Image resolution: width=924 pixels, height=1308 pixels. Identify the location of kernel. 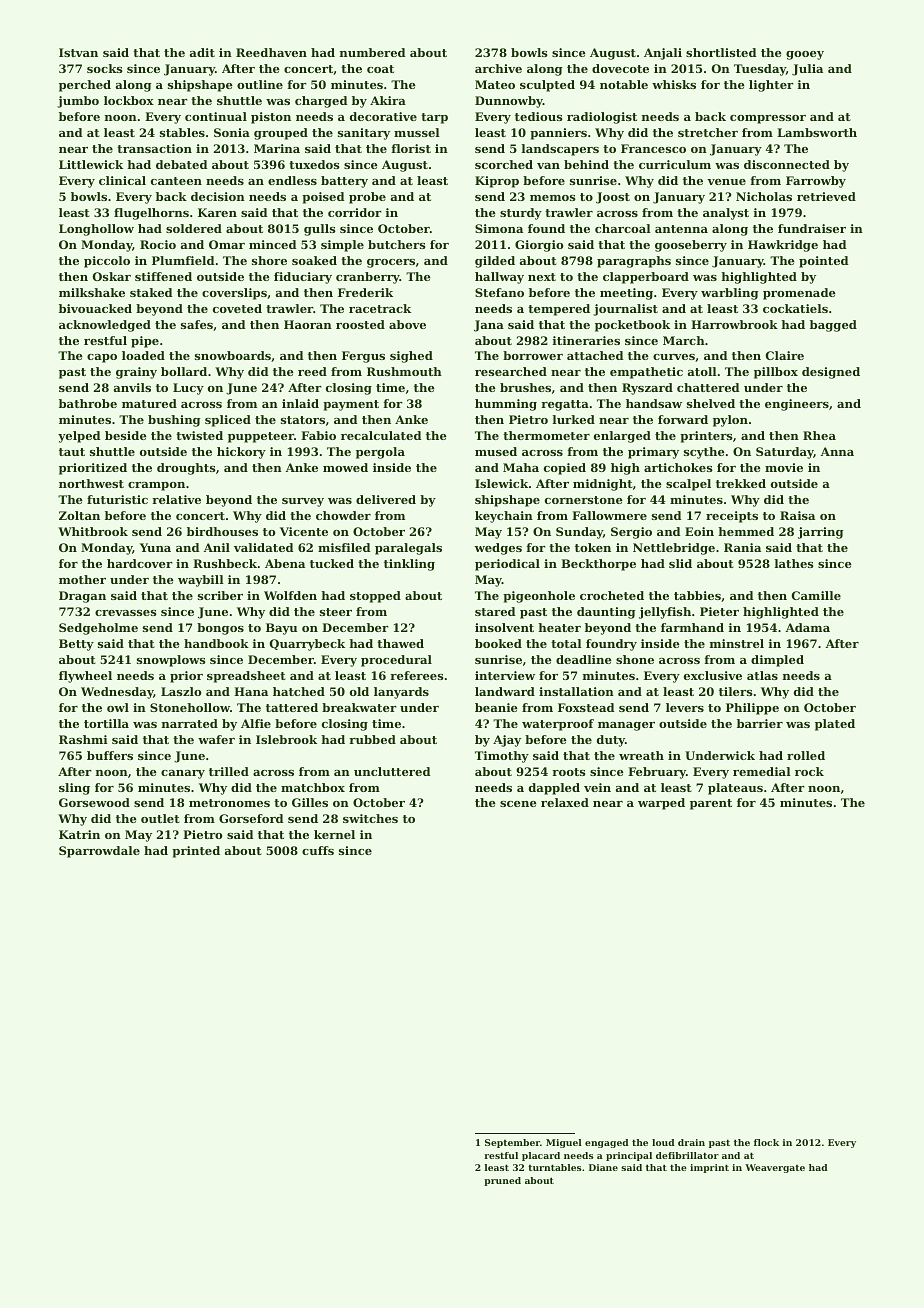
(334, 834).
